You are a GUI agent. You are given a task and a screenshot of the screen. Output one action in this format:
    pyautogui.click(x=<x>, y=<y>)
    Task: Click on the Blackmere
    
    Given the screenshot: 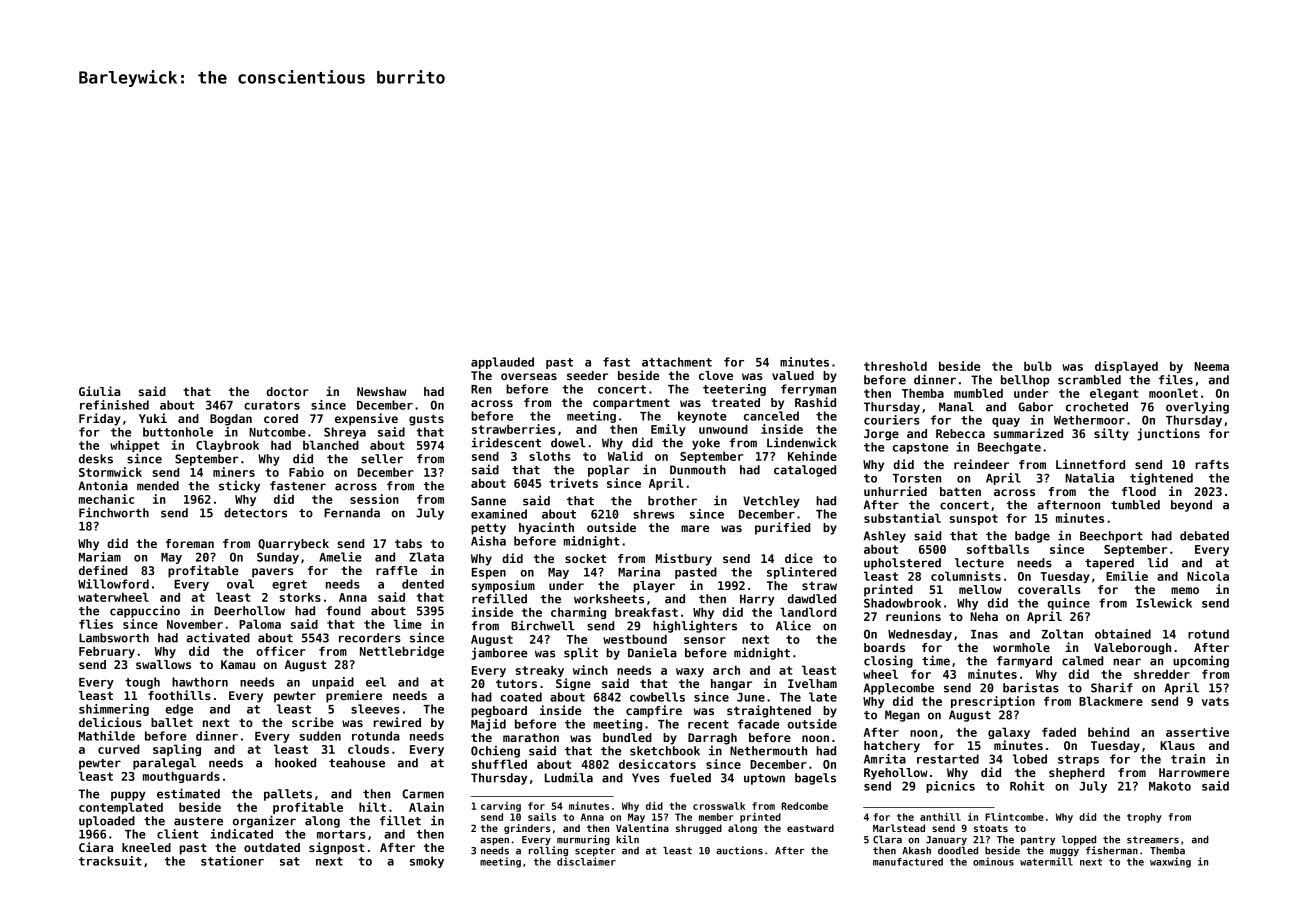 What is the action you would take?
    pyautogui.click(x=1111, y=701)
